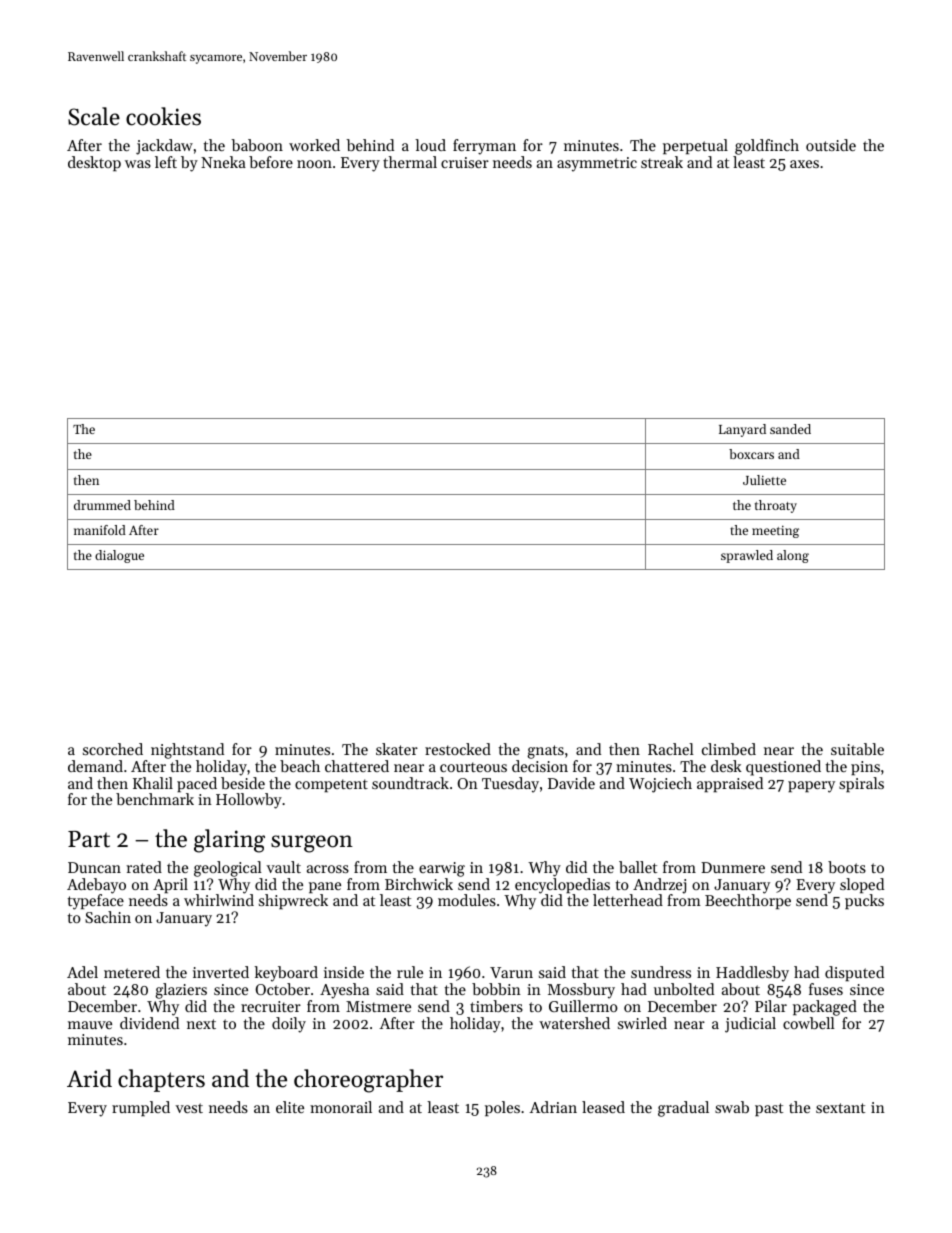  What do you see at coordinates (662, 162) in the screenshot?
I see `streak` at bounding box center [662, 162].
